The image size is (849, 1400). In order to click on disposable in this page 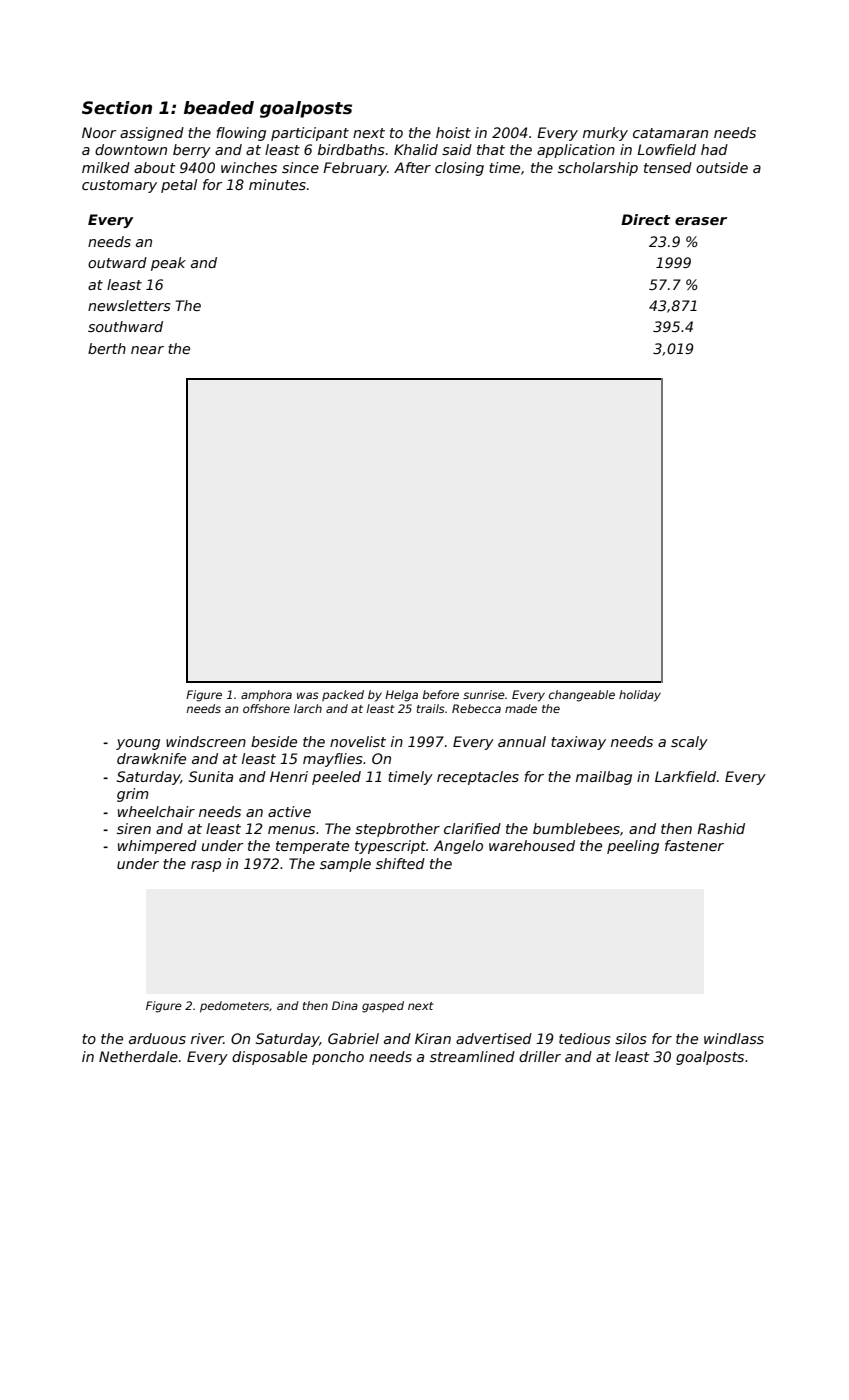, I will do `click(269, 1058)`.
